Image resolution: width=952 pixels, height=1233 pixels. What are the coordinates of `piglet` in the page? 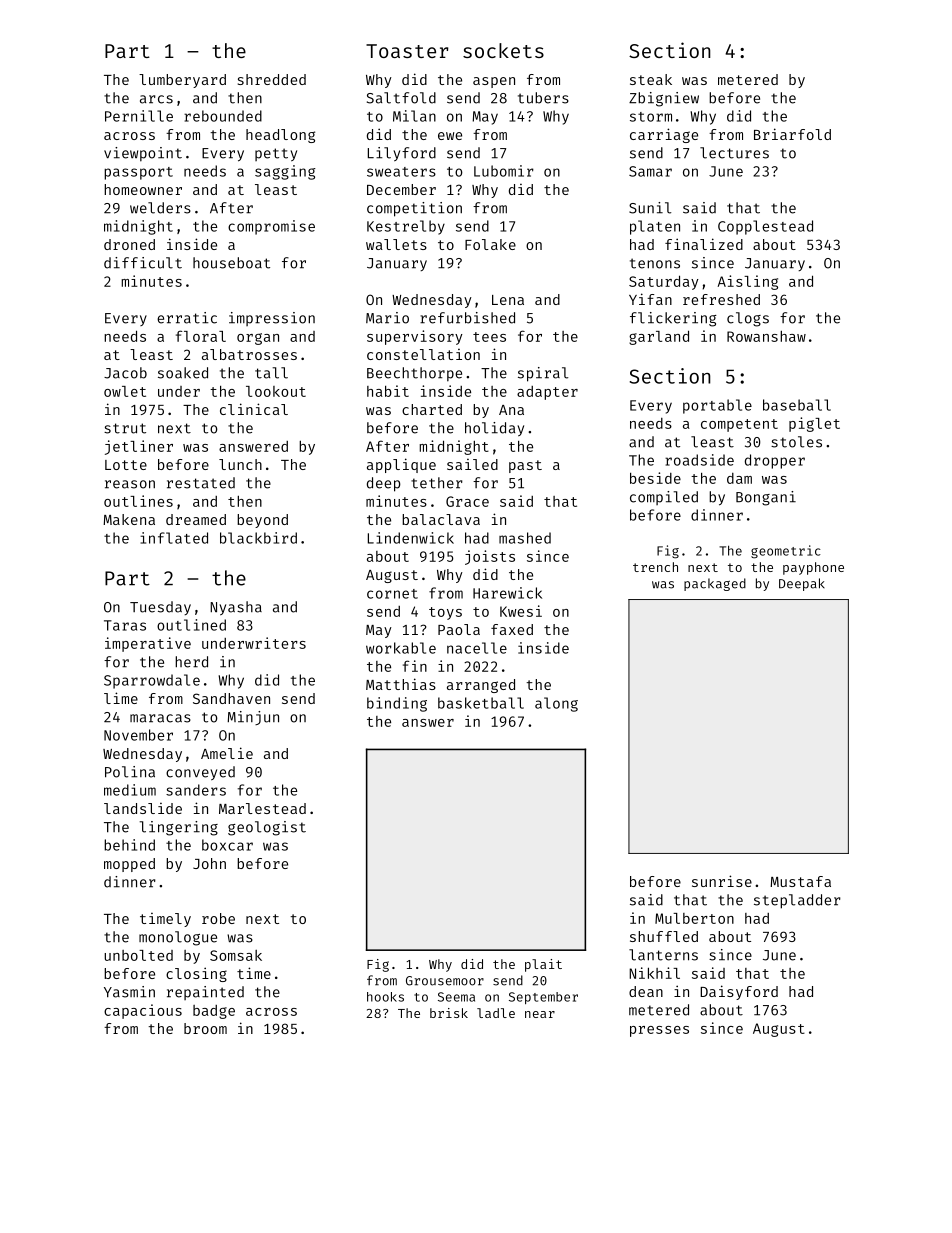 It's located at (814, 424).
